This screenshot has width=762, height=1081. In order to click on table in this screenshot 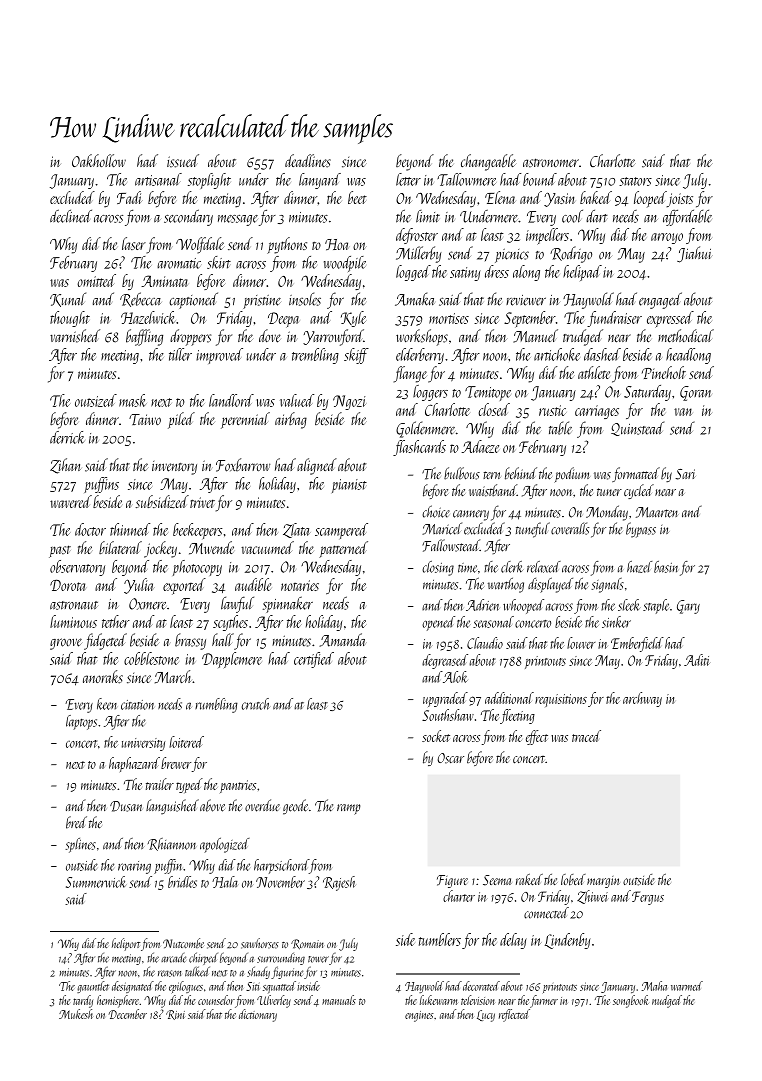, I will do `click(560, 428)`.
